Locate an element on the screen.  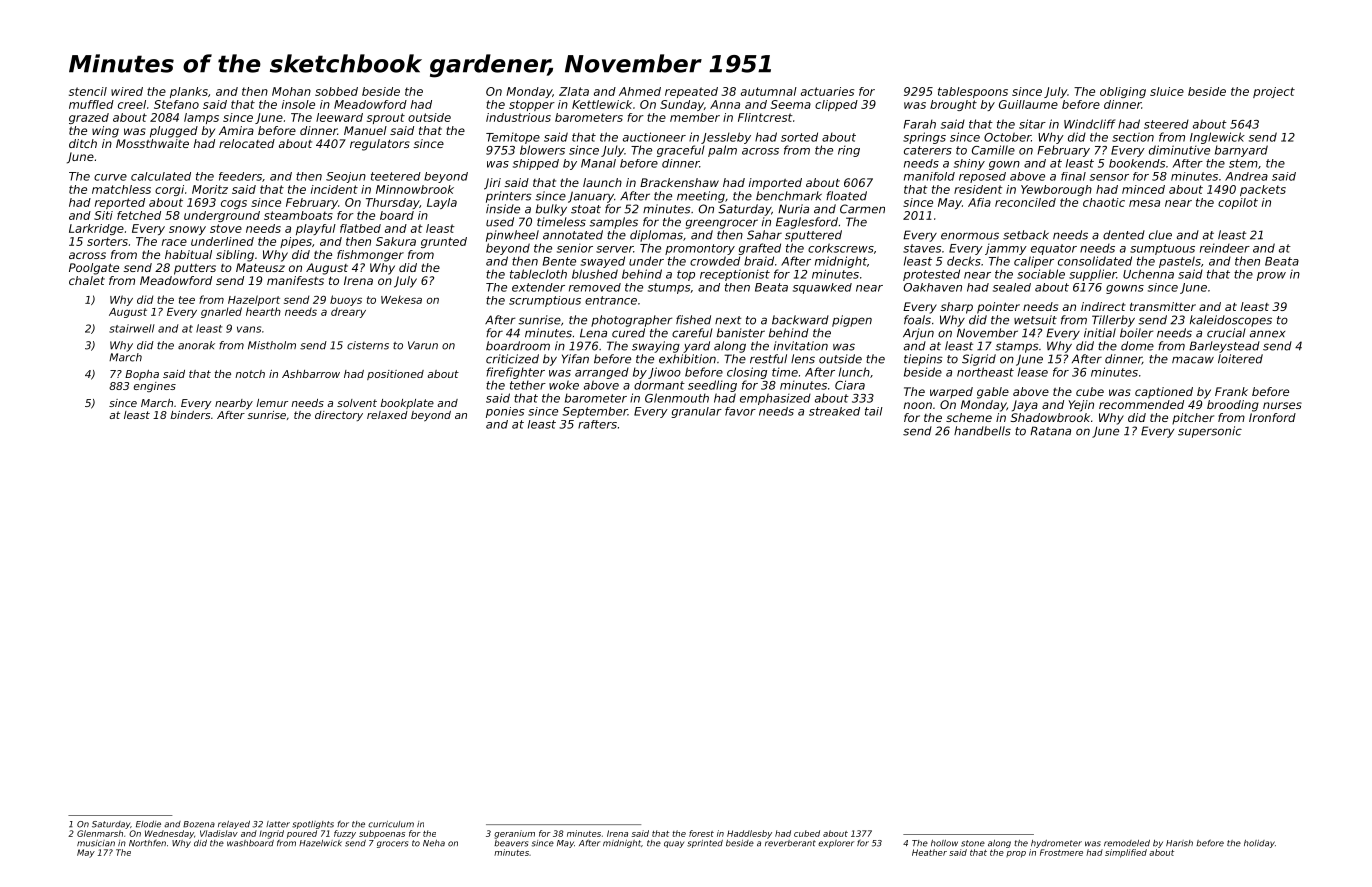
Ingrid is located at coordinates (271, 834).
